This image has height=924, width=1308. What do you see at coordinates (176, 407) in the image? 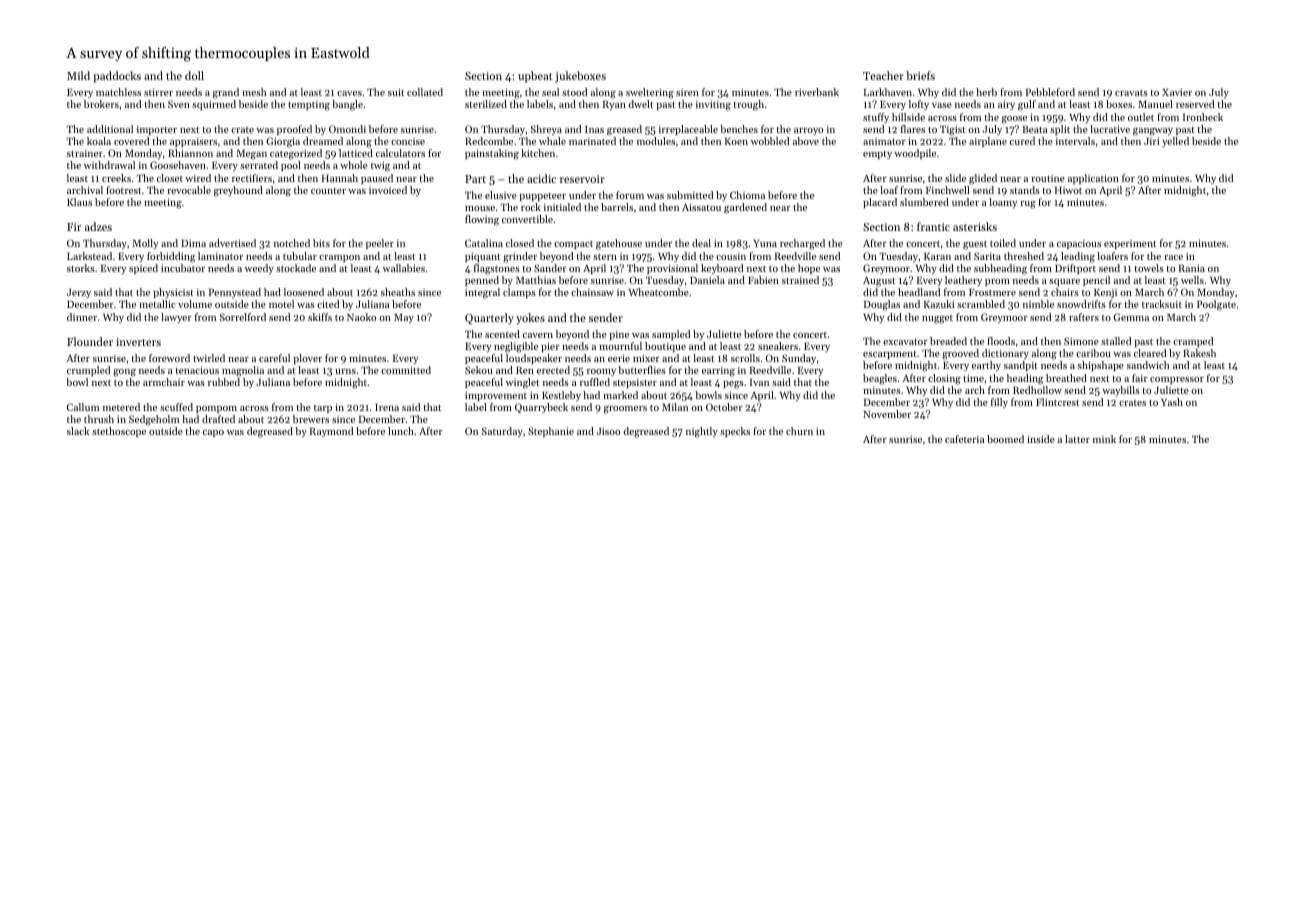
I see `scuffed` at bounding box center [176, 407].
